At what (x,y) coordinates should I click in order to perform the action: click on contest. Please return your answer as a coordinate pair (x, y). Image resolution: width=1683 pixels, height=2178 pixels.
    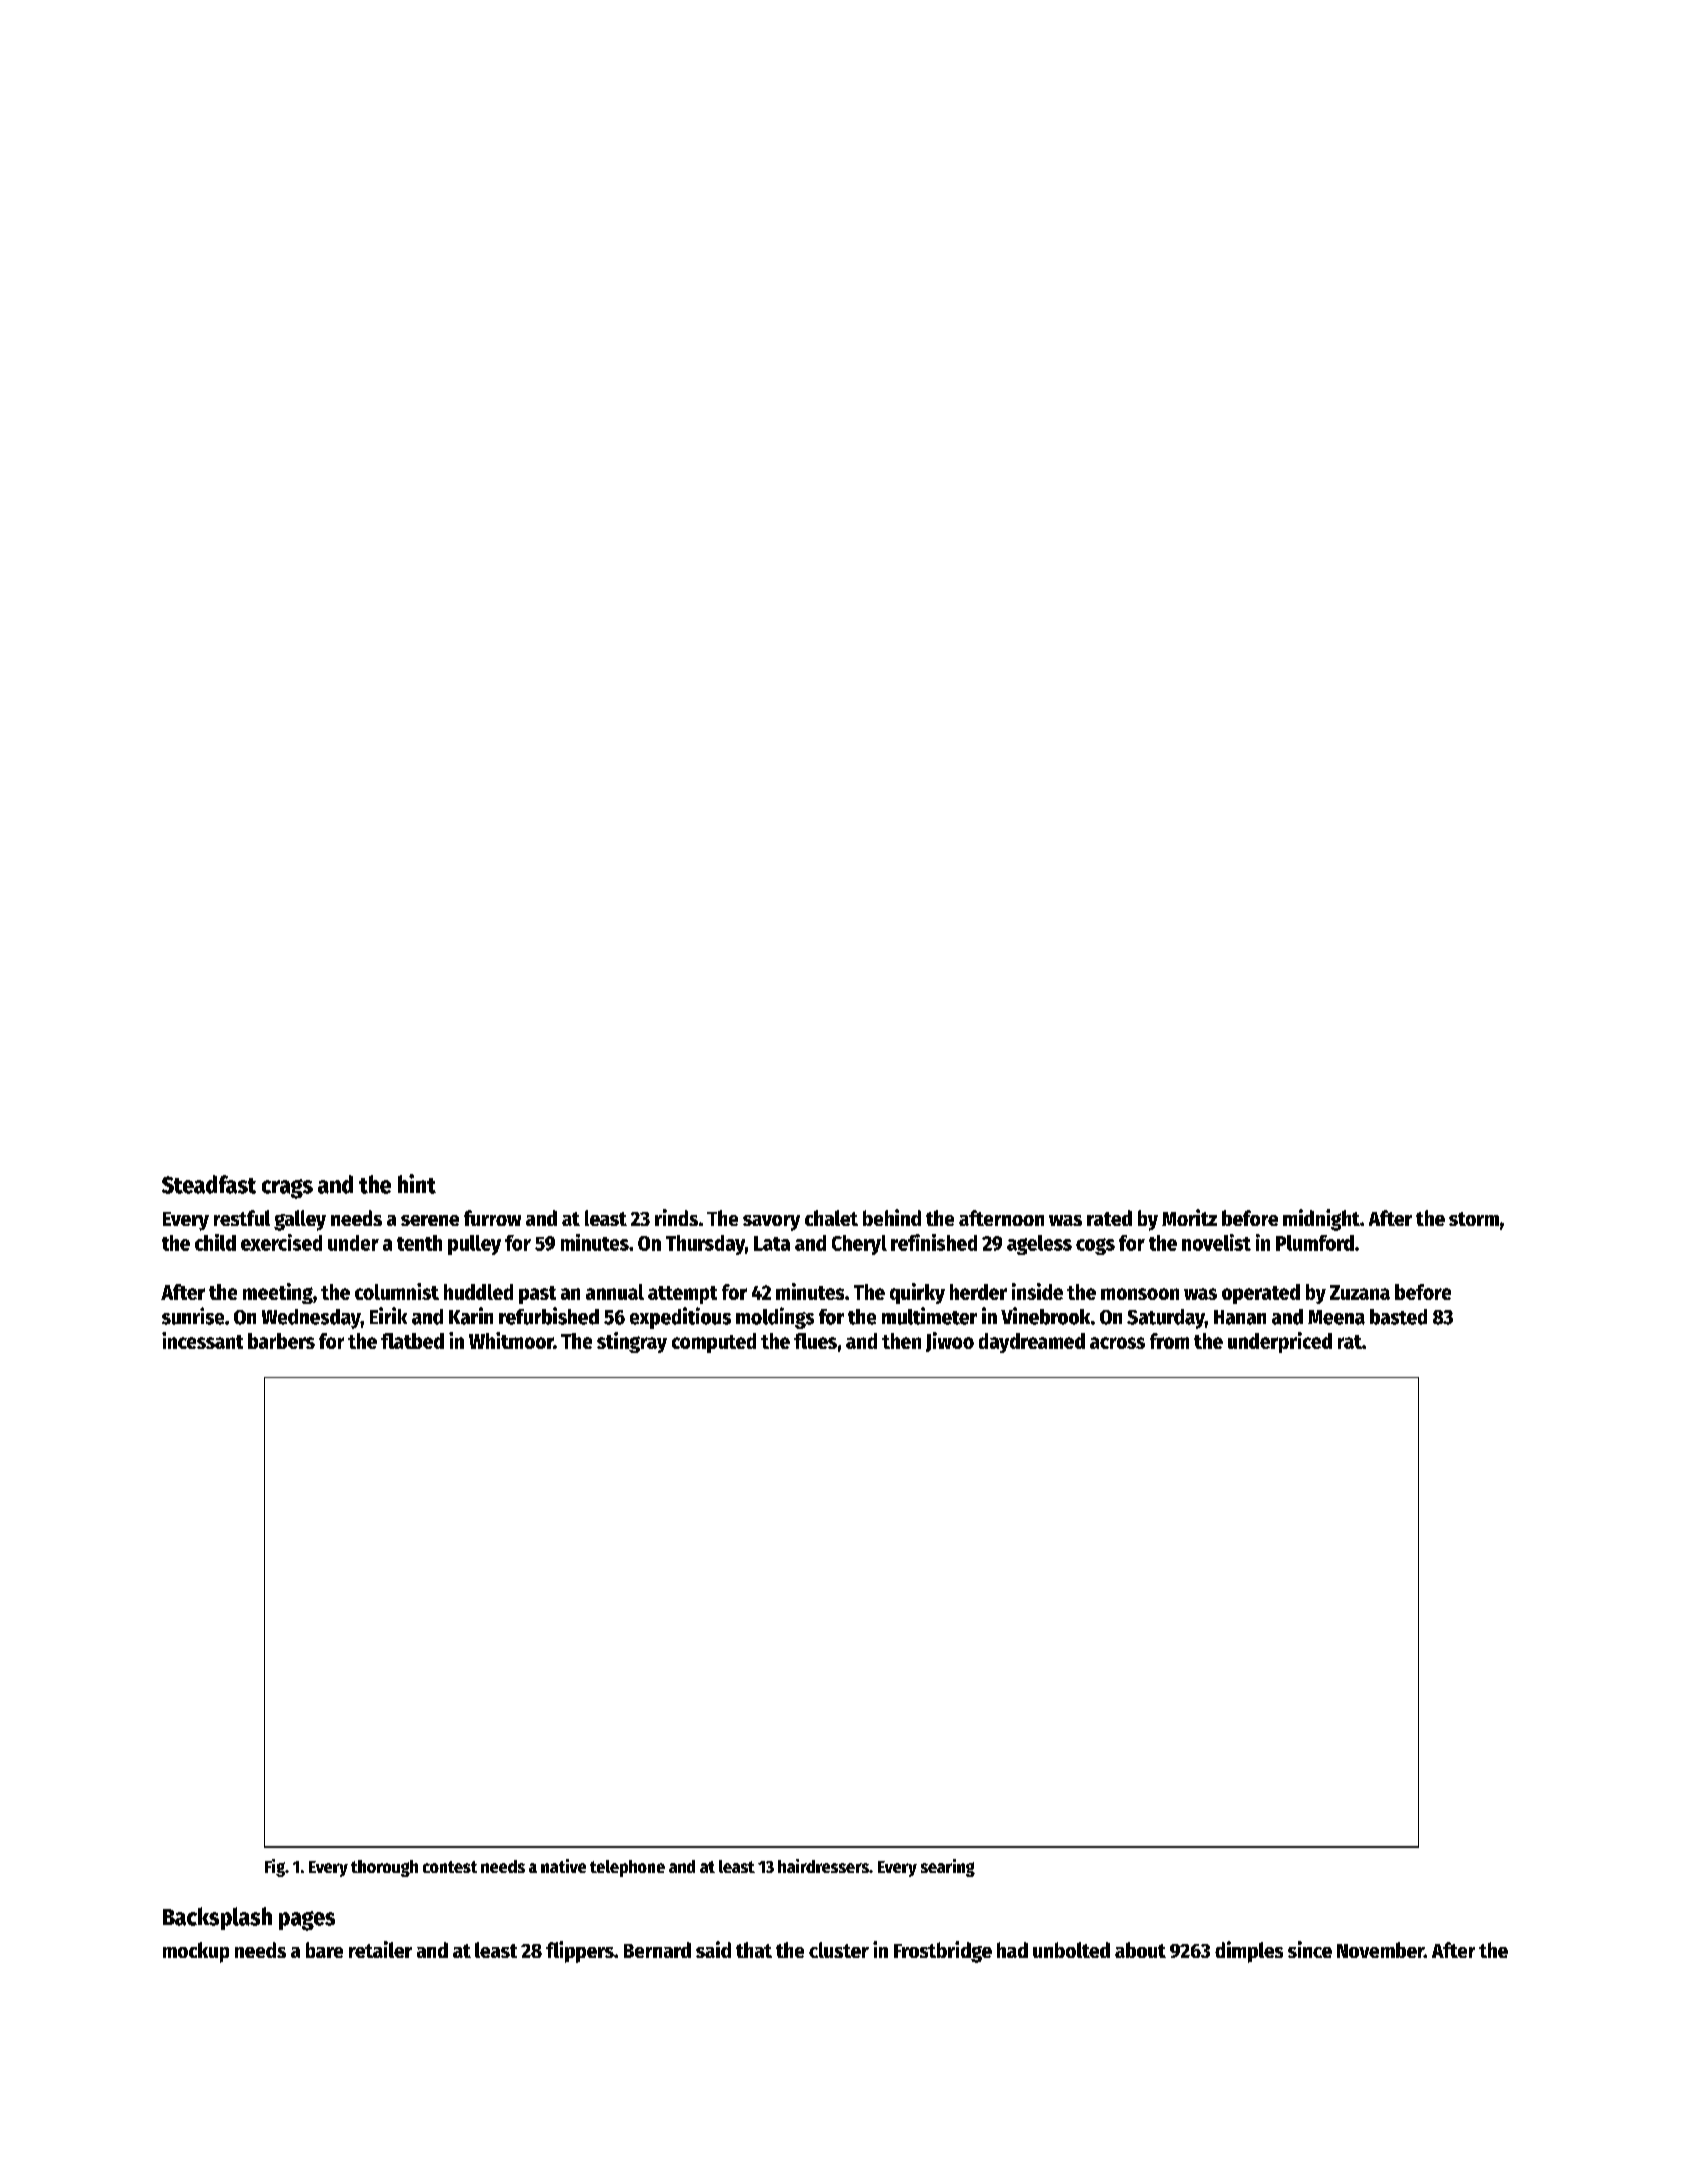
    Looking at the image, I should click on (450, 1867).
